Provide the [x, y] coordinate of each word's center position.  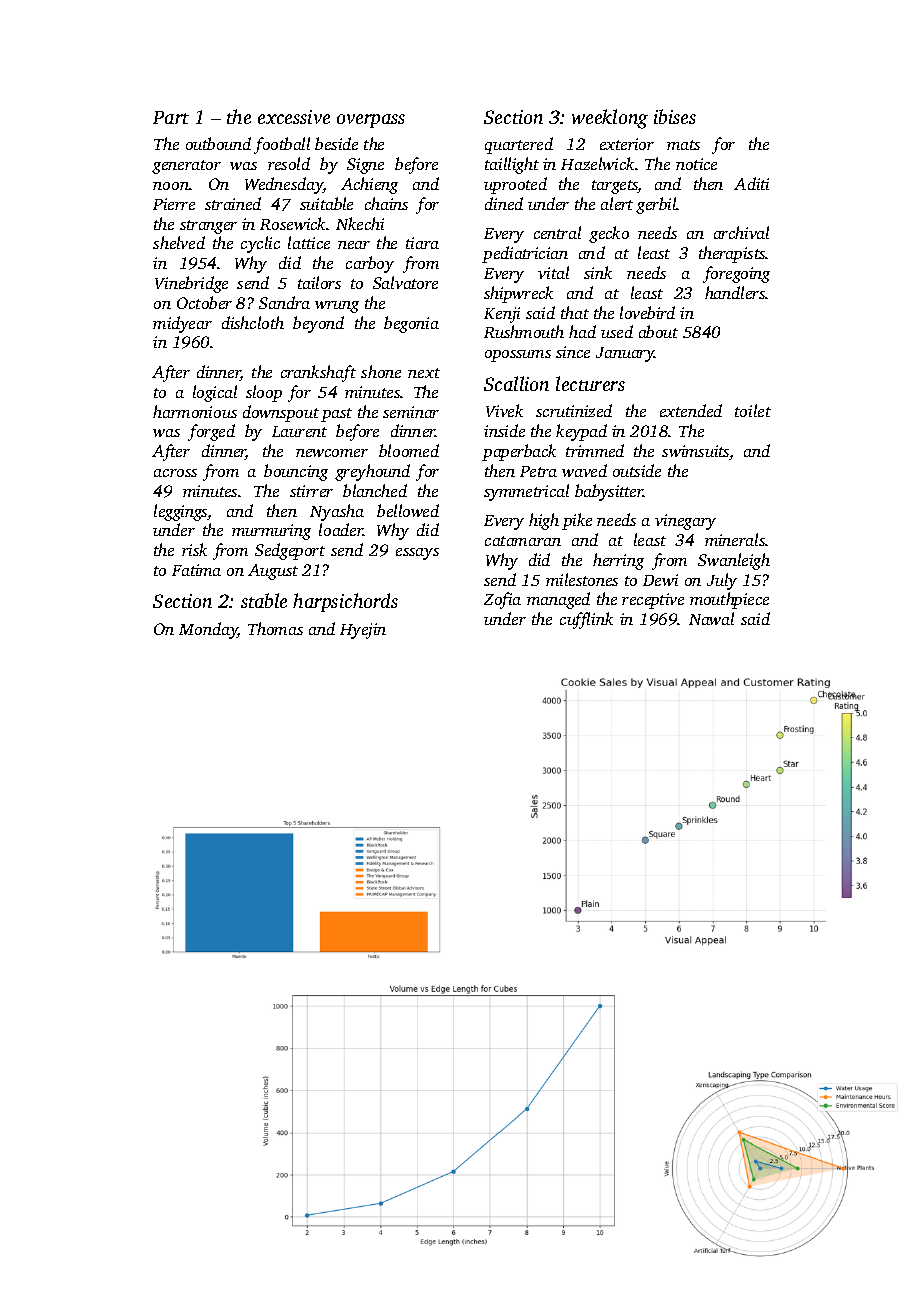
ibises [675, 116]
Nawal [711, 618]
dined [504, 203]
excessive [294, 117]
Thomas [275, 628]
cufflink [586, 620]
